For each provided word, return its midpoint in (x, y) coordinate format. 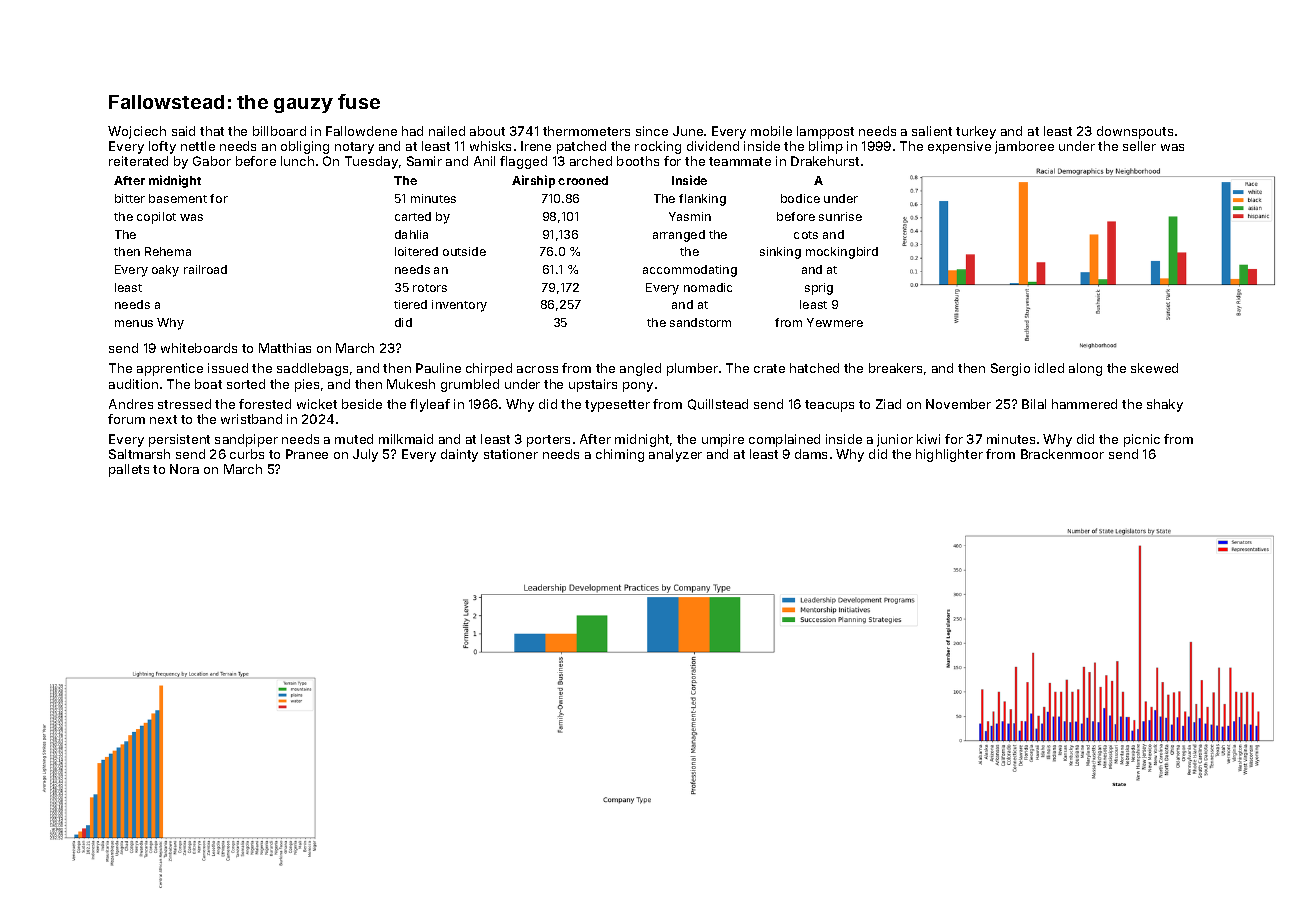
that (212, 131)
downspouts (1135, 132)
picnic (1142, 440)
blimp (826, 147)
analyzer (675, 455)
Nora (184, 469)
